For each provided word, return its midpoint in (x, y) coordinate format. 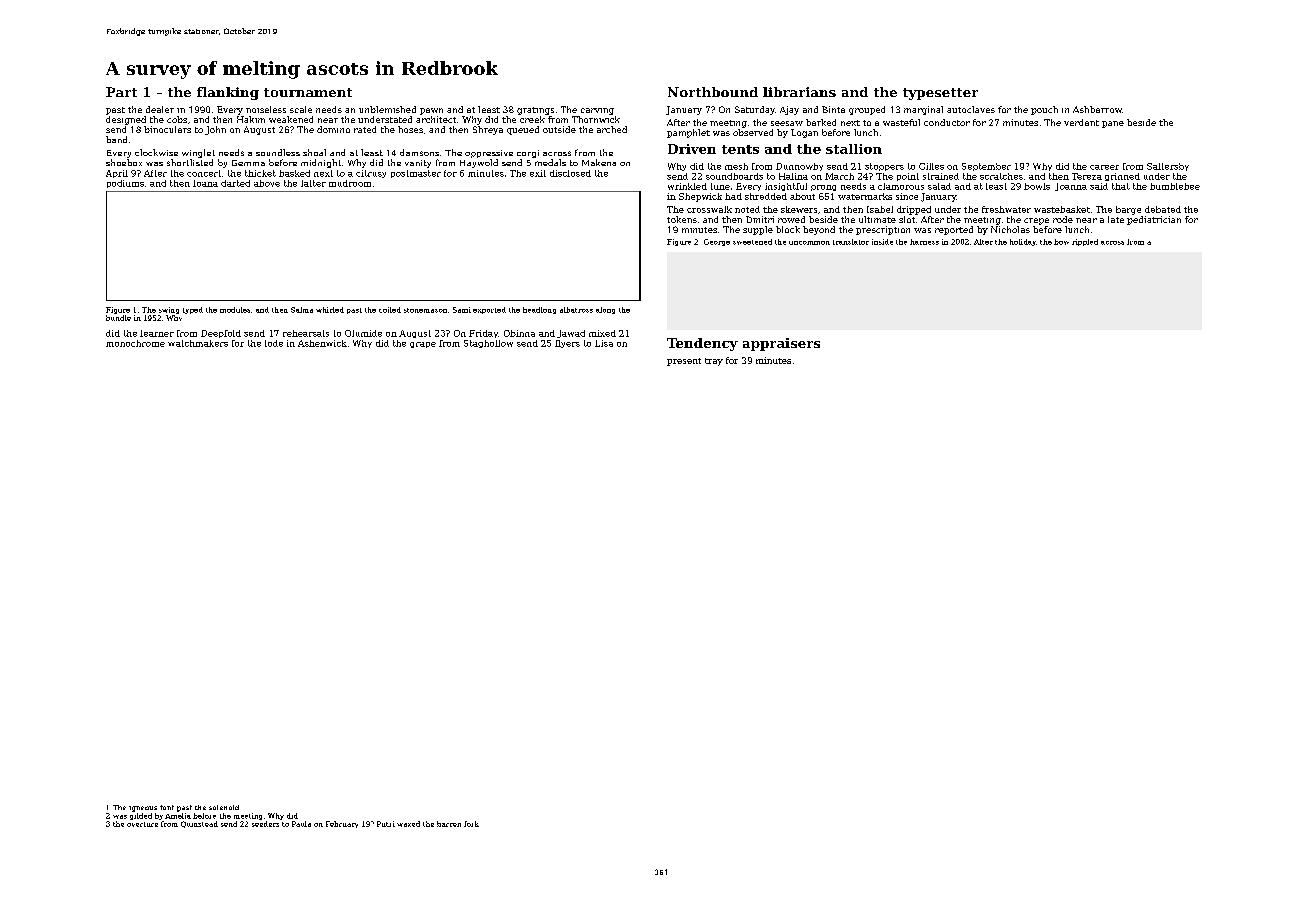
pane (1113, 124)
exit (538, 173)
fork (471, 824)
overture (142, 824)
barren (449, 824)
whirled (330, 310)
